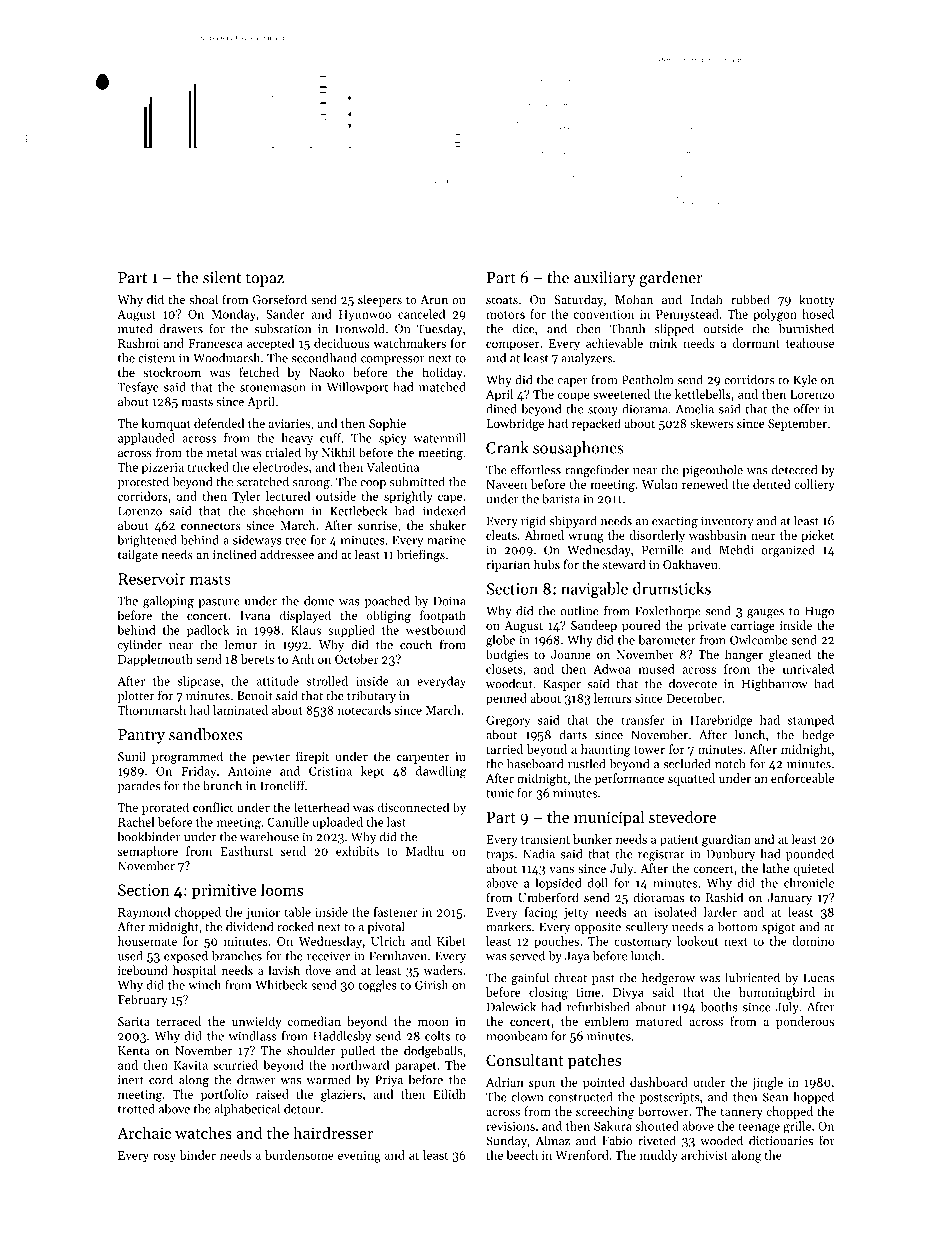 The height and width of the screenshot is (1233, 952). Describe the element at coordinates (138, 555) in the screenshot. I see `tailgate` at that location.
